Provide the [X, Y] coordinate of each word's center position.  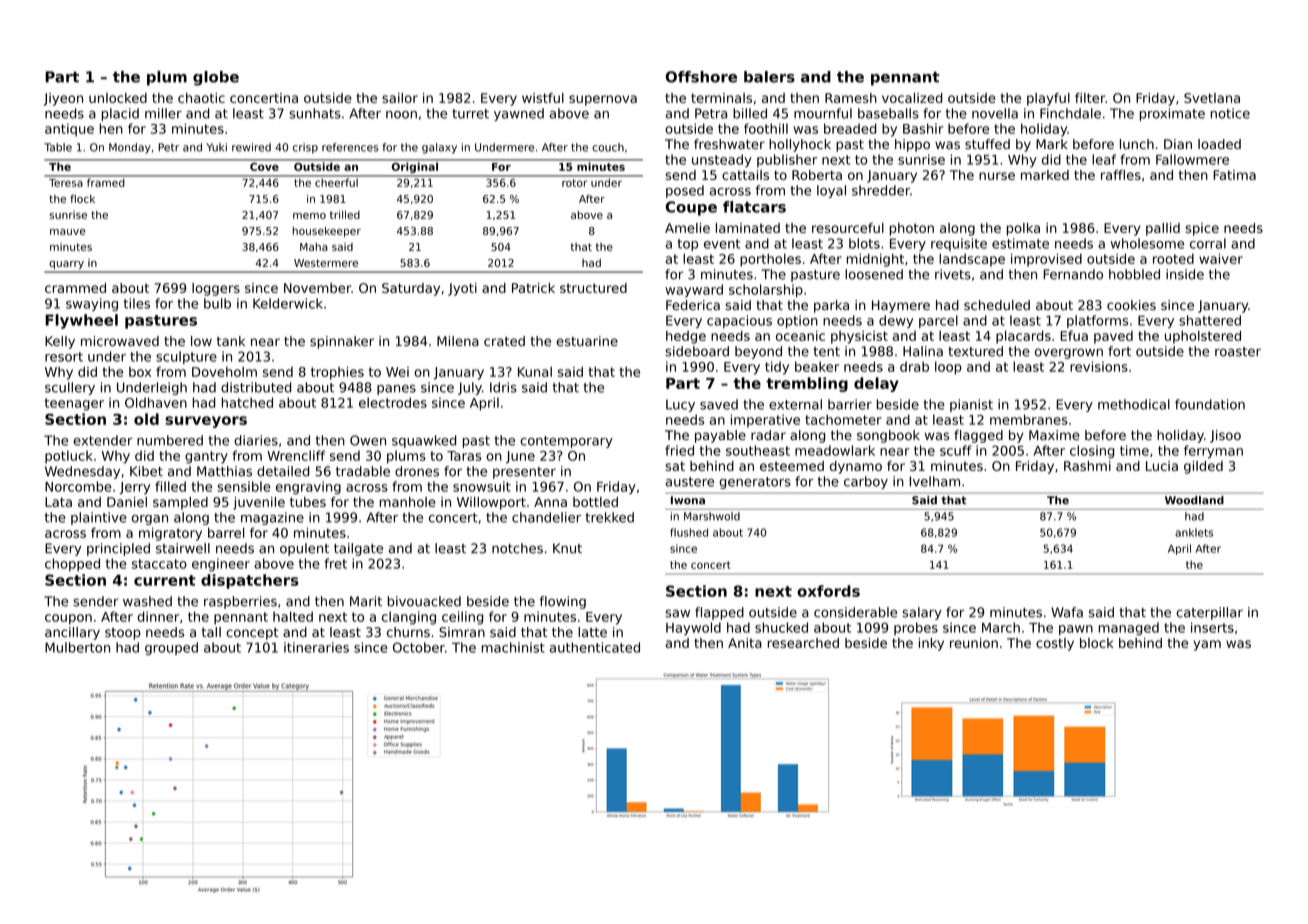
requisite [959, 244]
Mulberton [77, 647]
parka [831, 306]
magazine [272, 518]
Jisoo [1225, 436]
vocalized [912, 98]
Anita [745, 643]
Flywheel [81, 321]
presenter [524, 473]
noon [401, 115]
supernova [603, 100]
